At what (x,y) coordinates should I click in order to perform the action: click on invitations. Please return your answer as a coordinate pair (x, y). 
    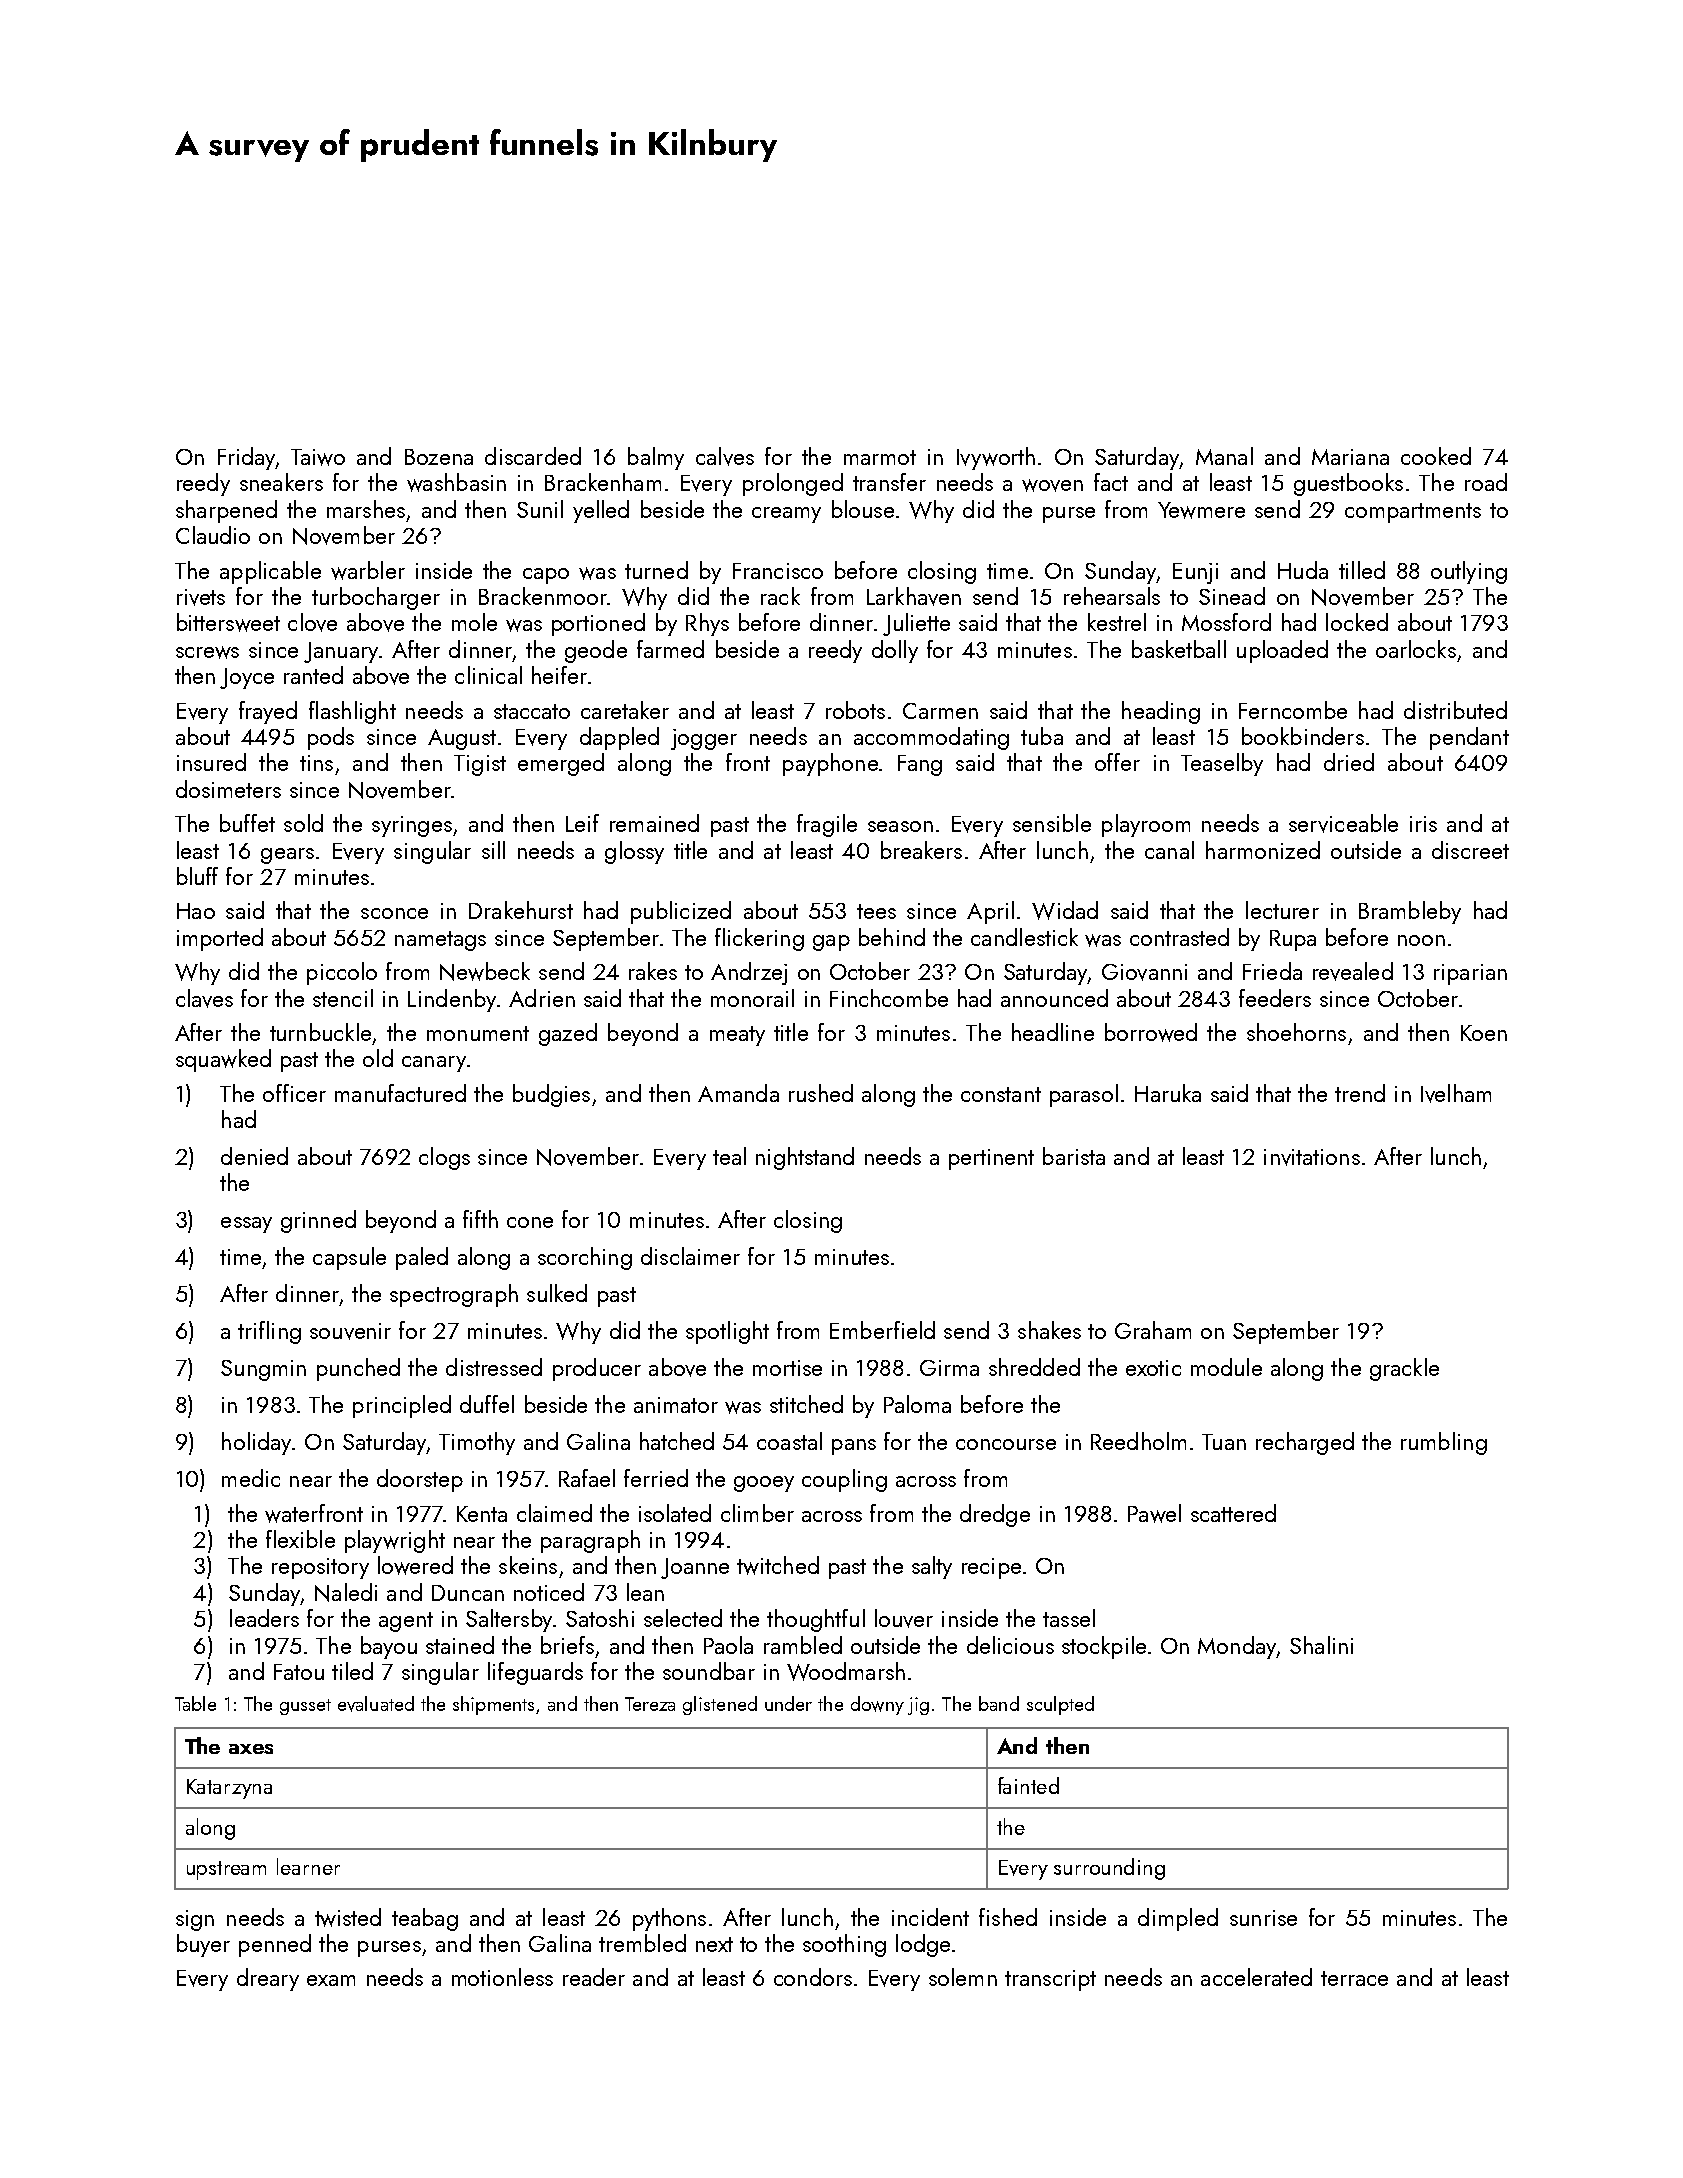
    Looking at the image, I should click on (1312, 1157).
